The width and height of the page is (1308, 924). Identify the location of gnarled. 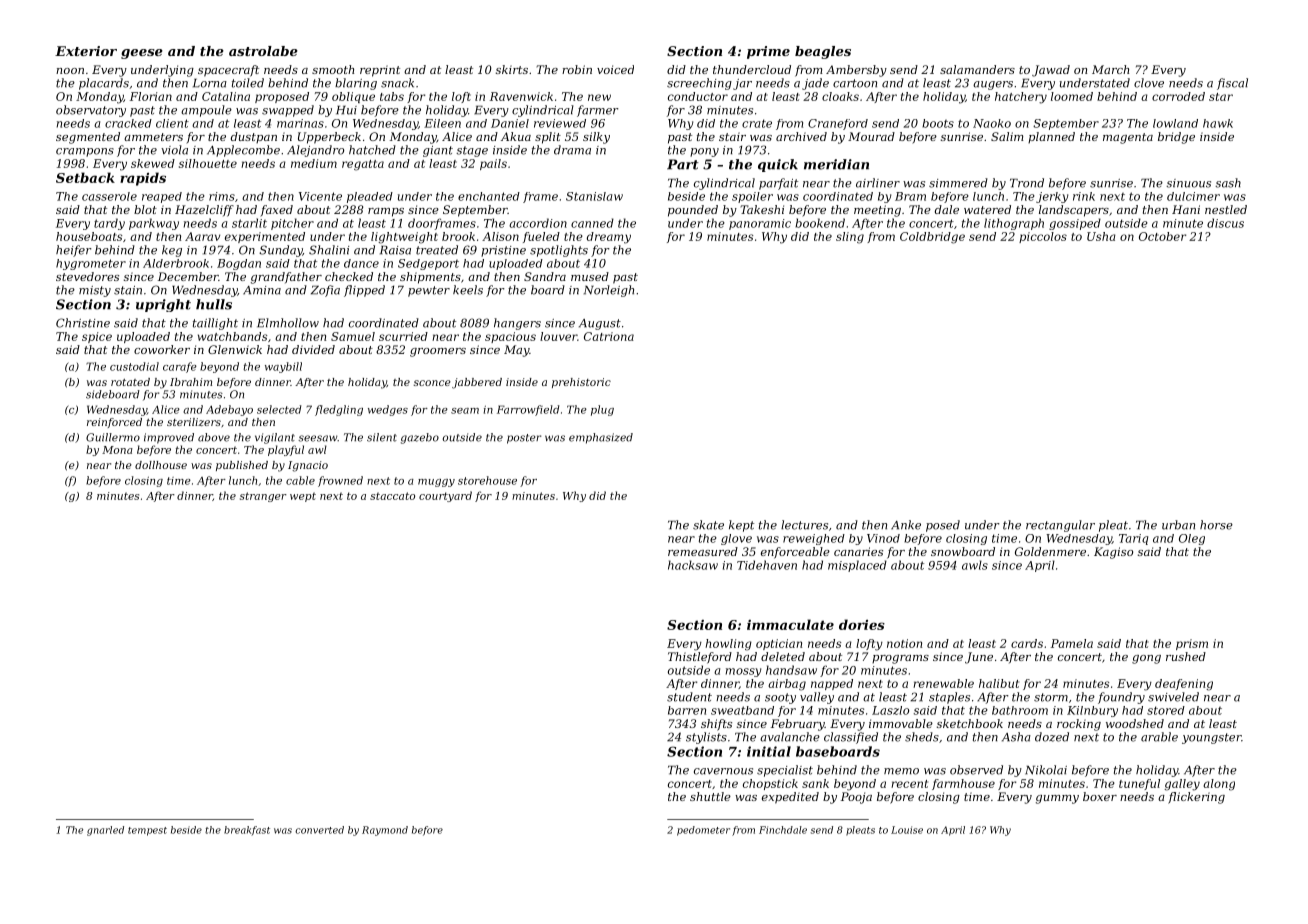
(105, 831).
